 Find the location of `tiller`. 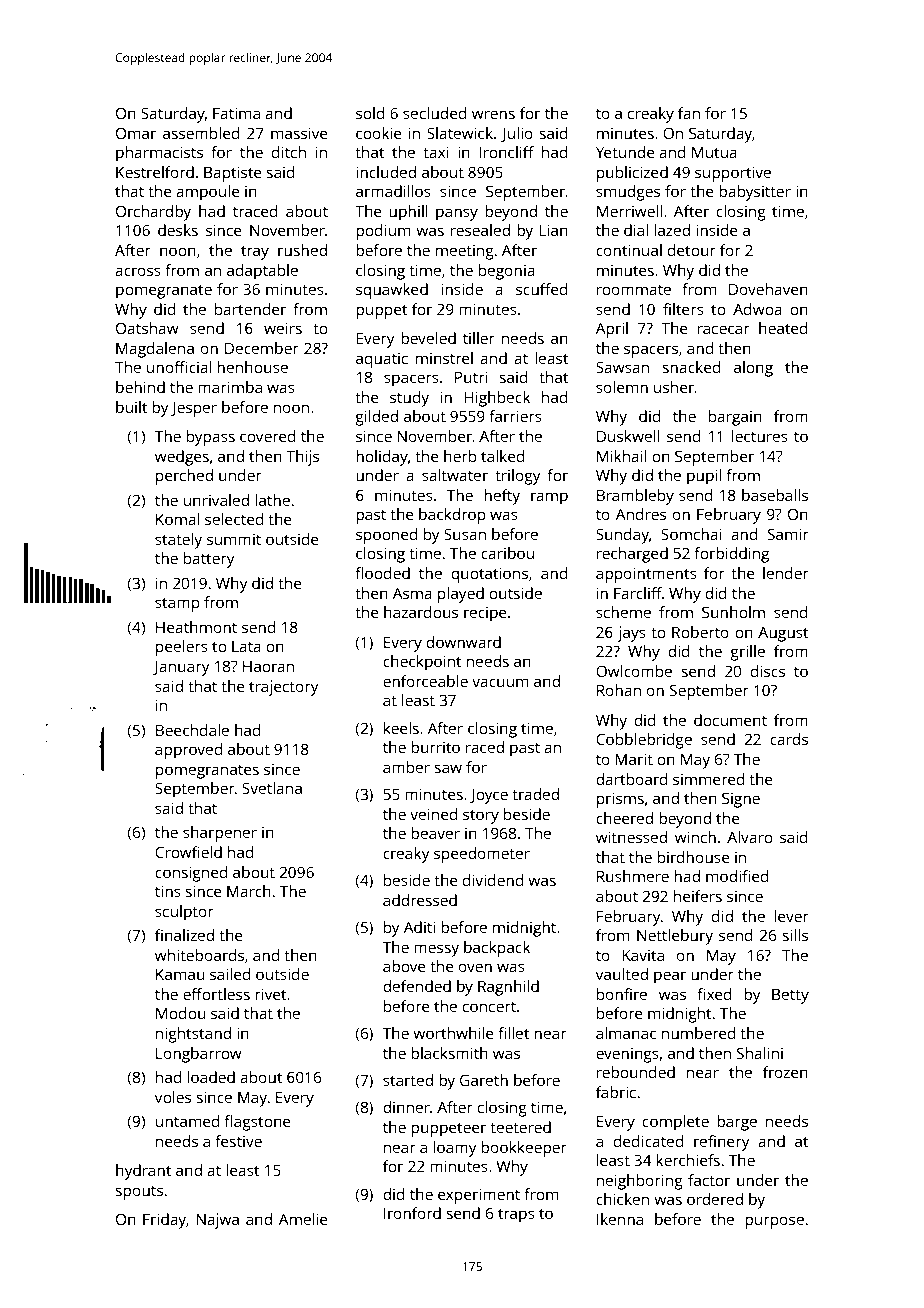

tiller is located at coordinates (479, 338).
